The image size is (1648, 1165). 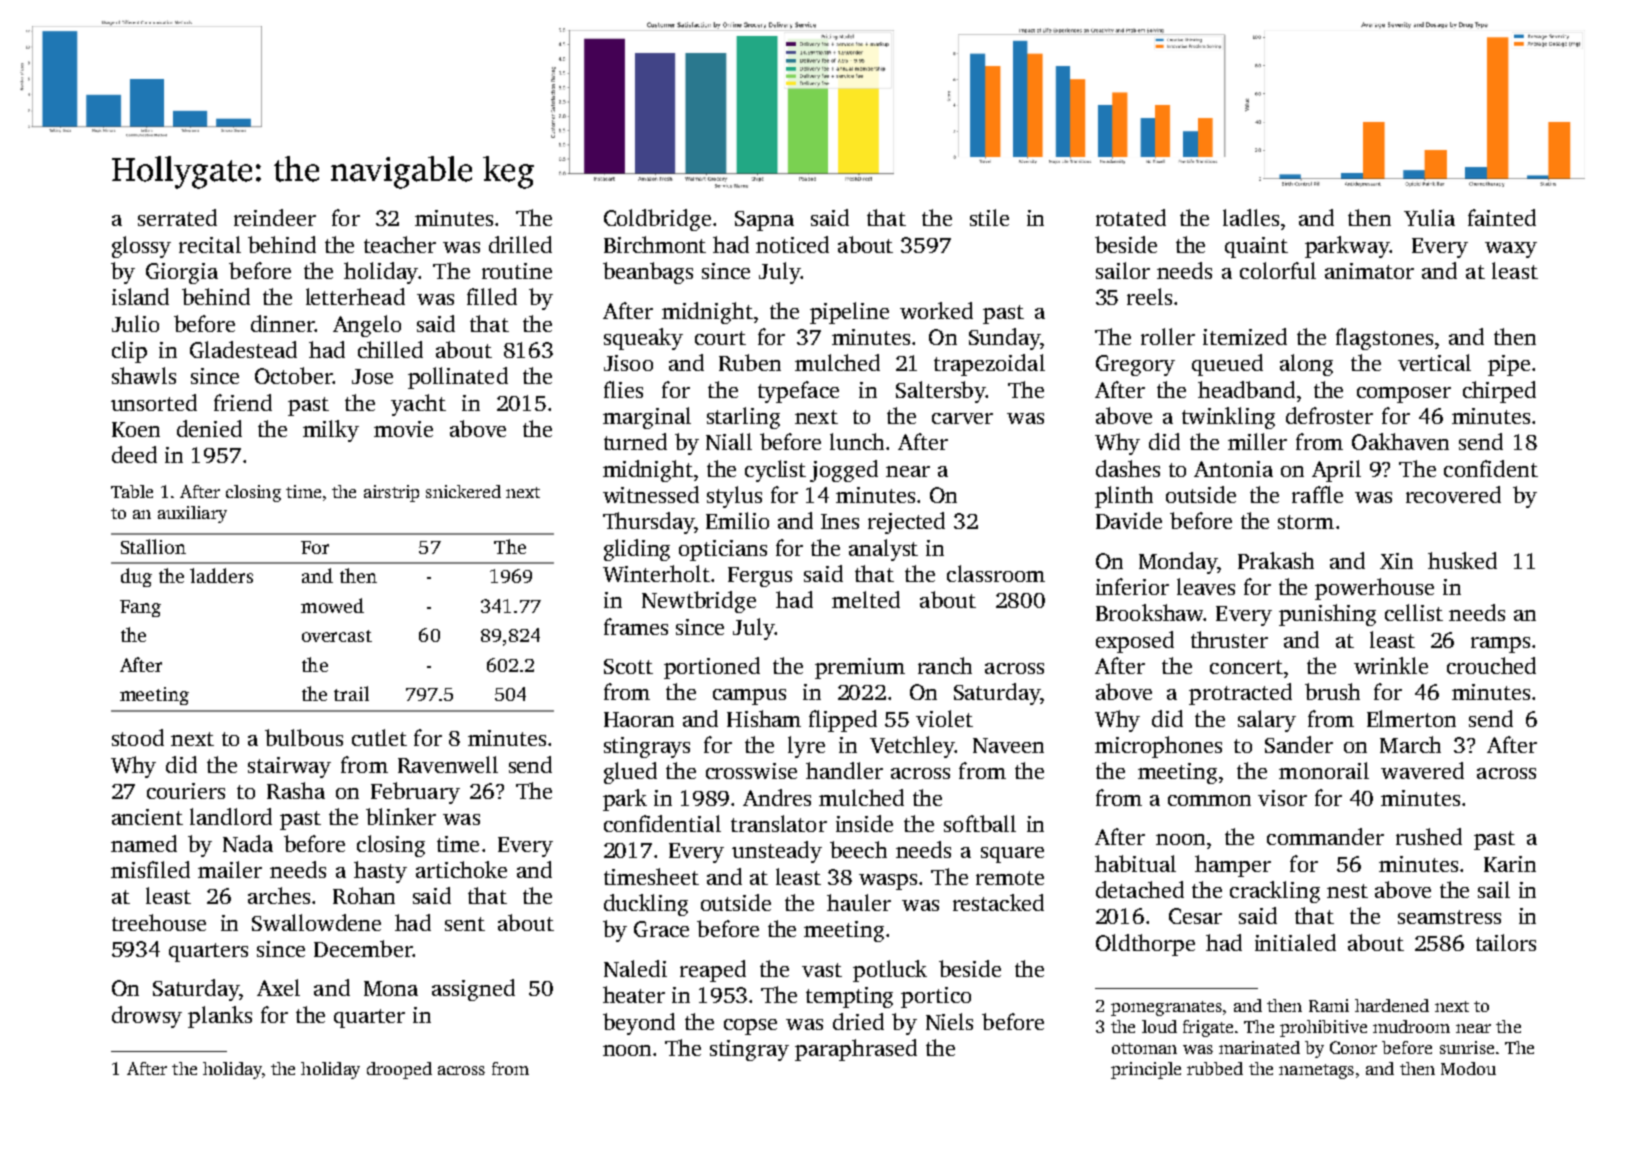 What do you see at coordinates (906, 523) in the screenshot?
I see `rejected` at bounding box center [906, 523].
